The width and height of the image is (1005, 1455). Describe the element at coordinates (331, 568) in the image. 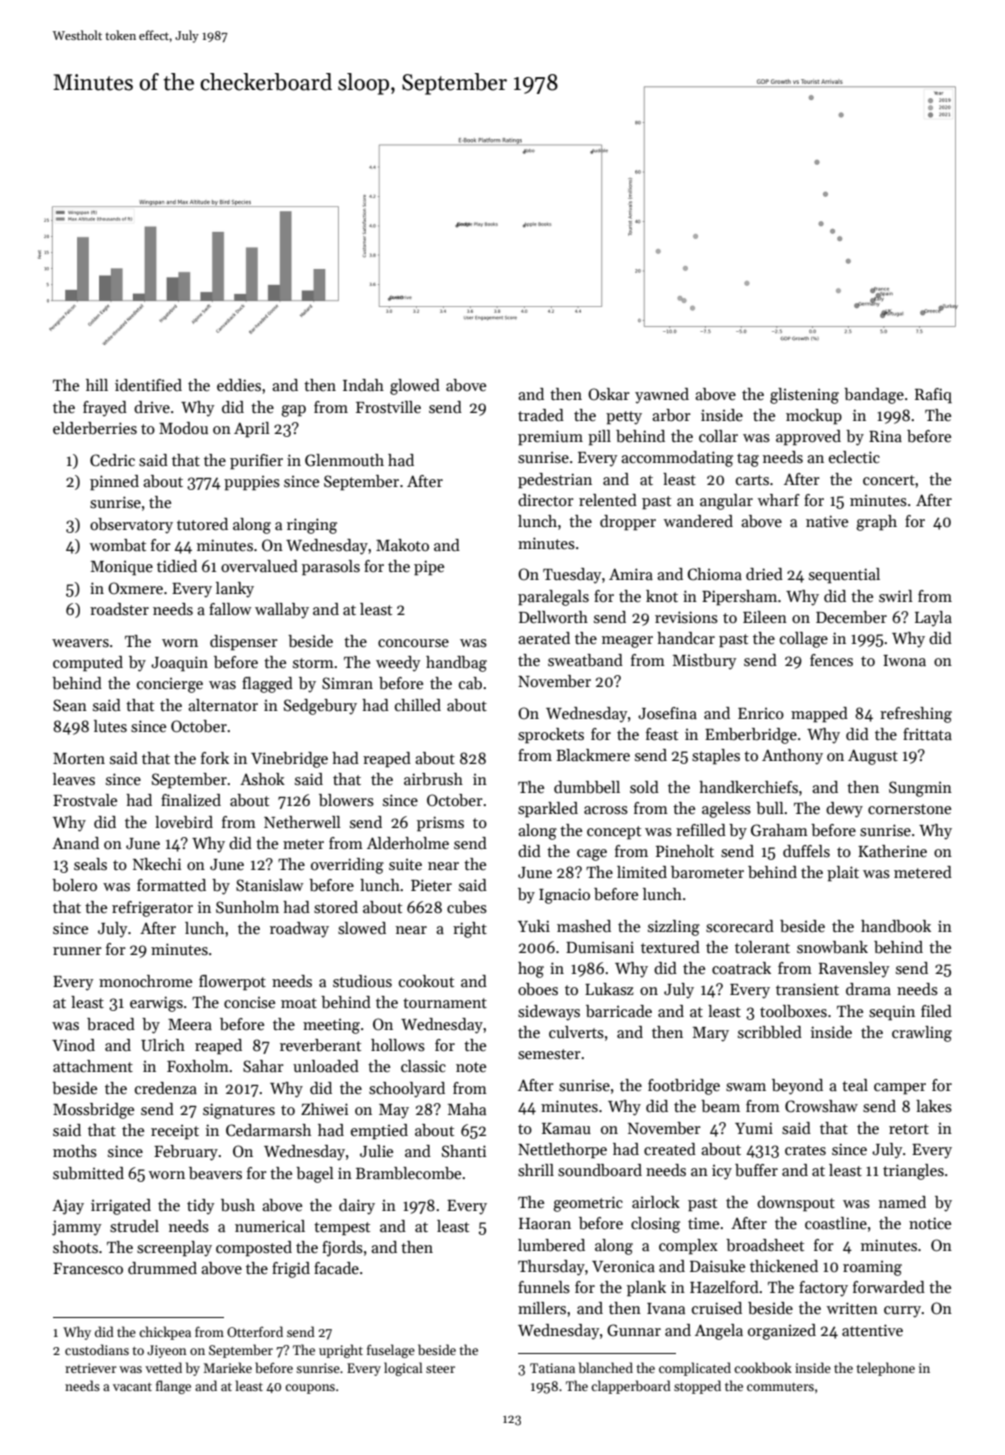

I see `parasols` at that location.
